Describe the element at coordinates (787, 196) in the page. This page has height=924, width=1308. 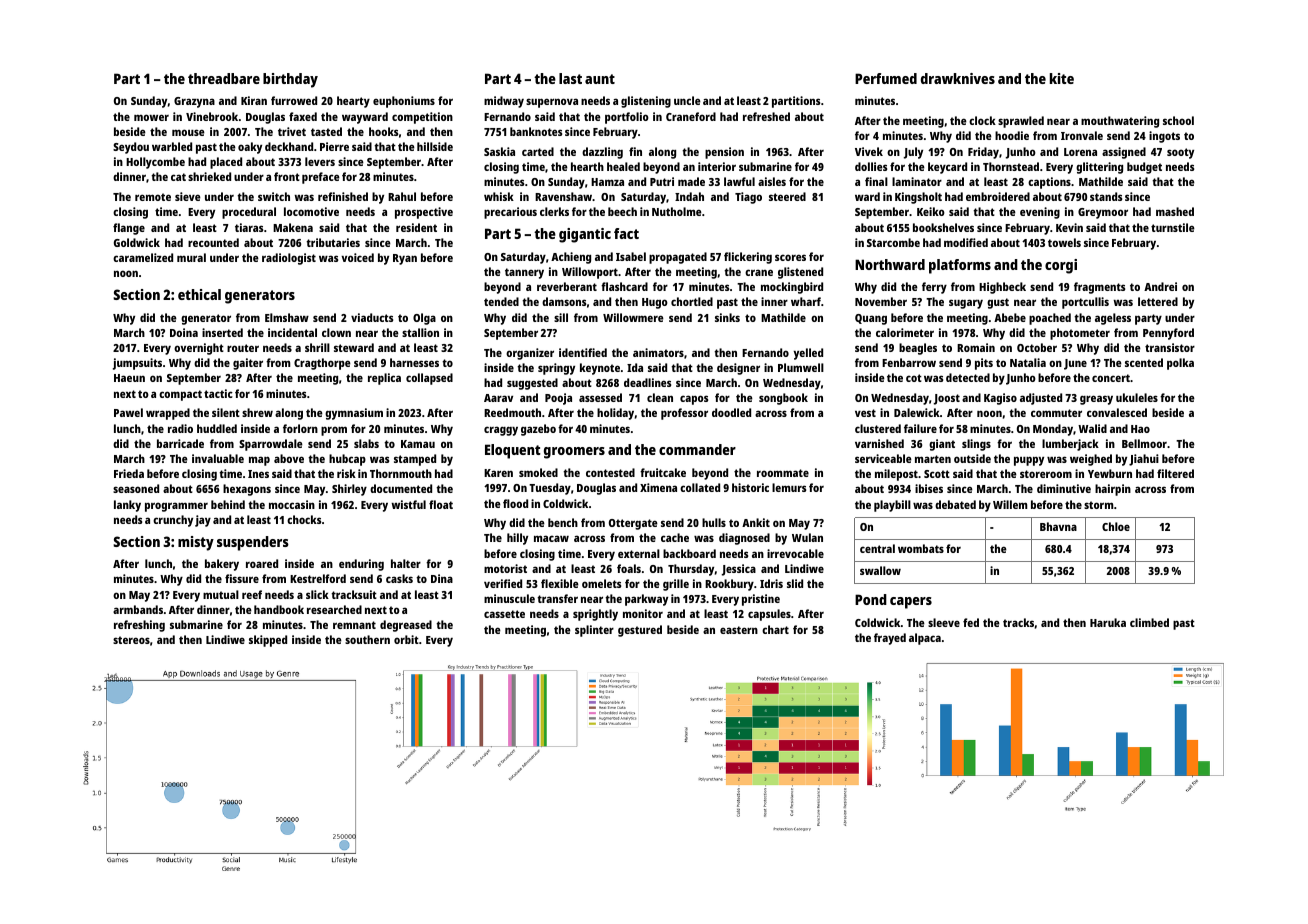
I see `steered` at that location.
